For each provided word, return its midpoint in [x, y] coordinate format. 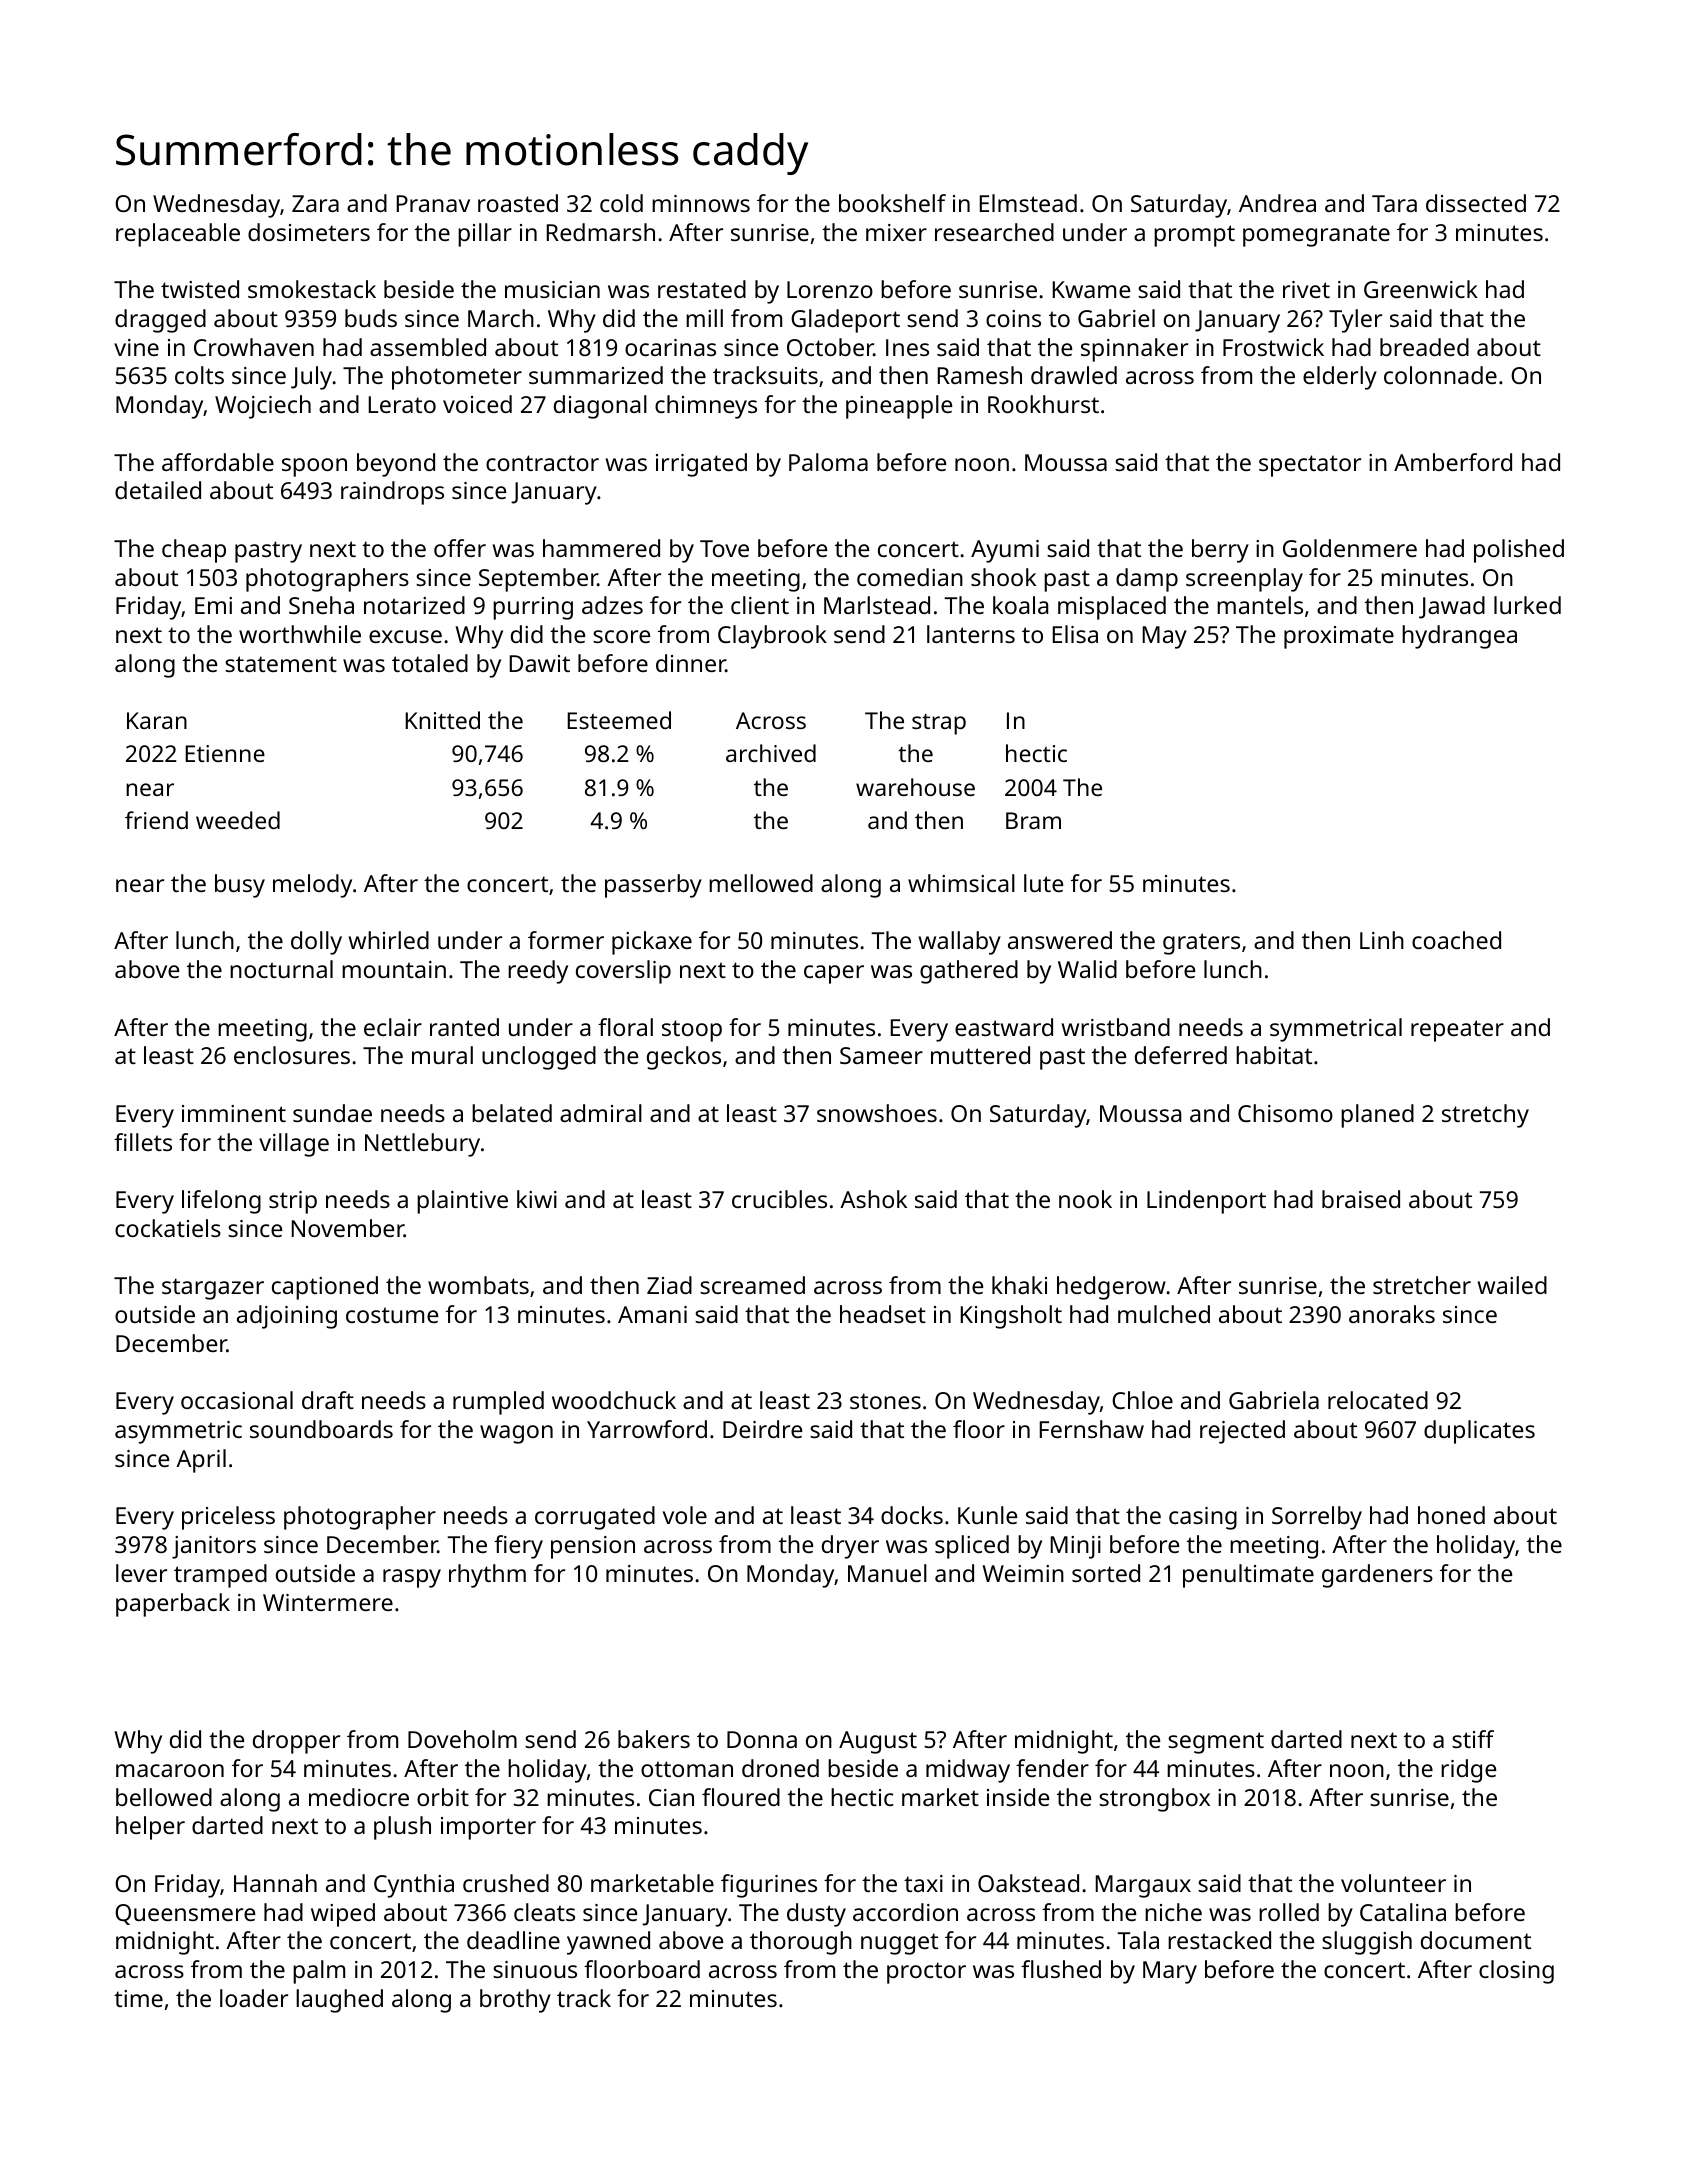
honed [1451, 1515]
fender [1052, 1768]
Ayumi [1005, 551]
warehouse [915, 787]
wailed [1512, 1285]
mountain [394, 969]
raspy [412, 1578]
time [138, 1998]
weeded [238, 820]
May [1165, 637]
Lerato [402, 404]
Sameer [881, 1055]
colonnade [1440, 375]
